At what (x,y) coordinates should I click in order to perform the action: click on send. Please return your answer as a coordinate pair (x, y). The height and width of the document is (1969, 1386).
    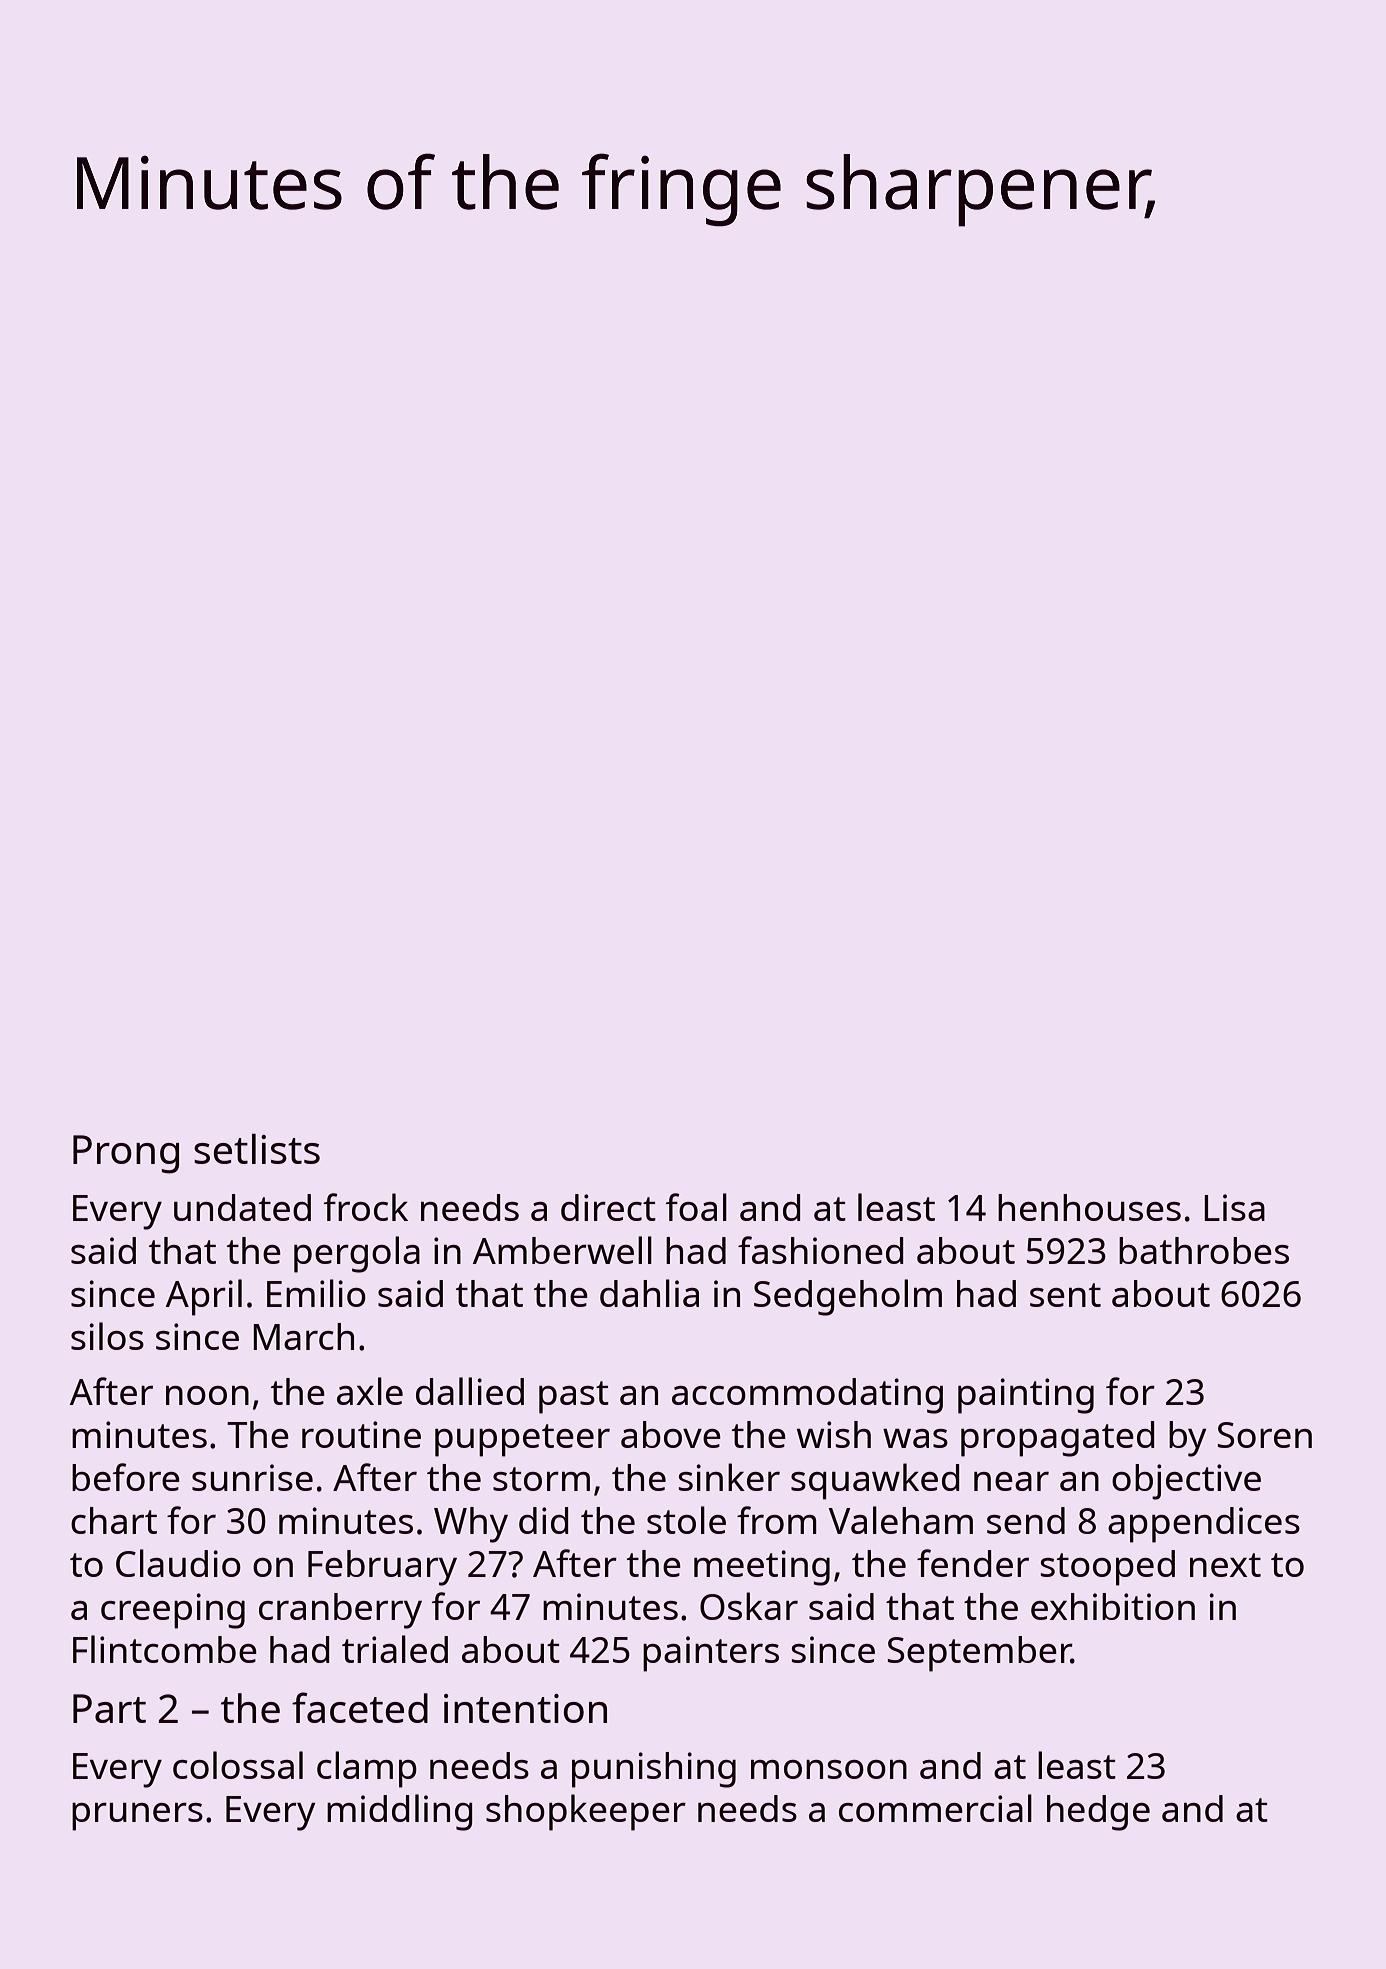
    Looking at the image, I should click on (1026, 1520).
